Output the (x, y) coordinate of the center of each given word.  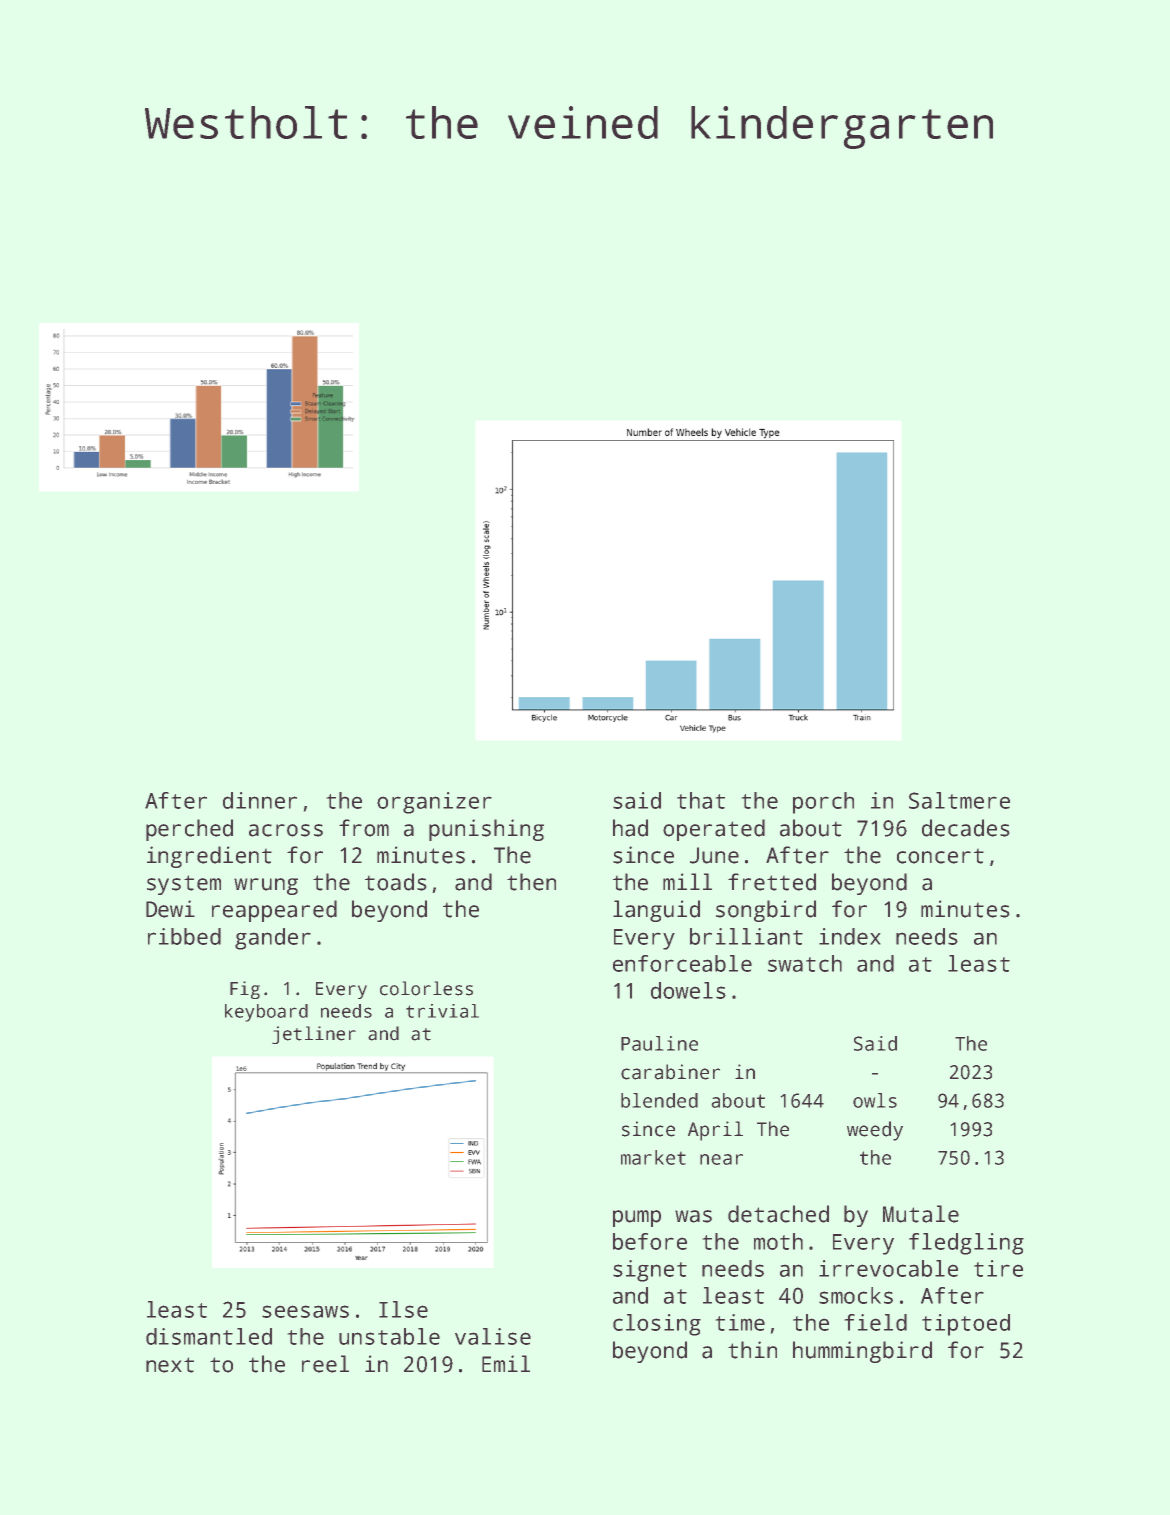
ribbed (184, 936)
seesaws (305, 1311)
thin (752, 1350)
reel (325, 1364)
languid (656, 911)
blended (659, 1100)
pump (637, 1218)
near (721, 1159)
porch (823, 803)
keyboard (266, 1013)
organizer (434, 803)
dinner (260, 800)
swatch (805, 963)
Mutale (921, 1214)
